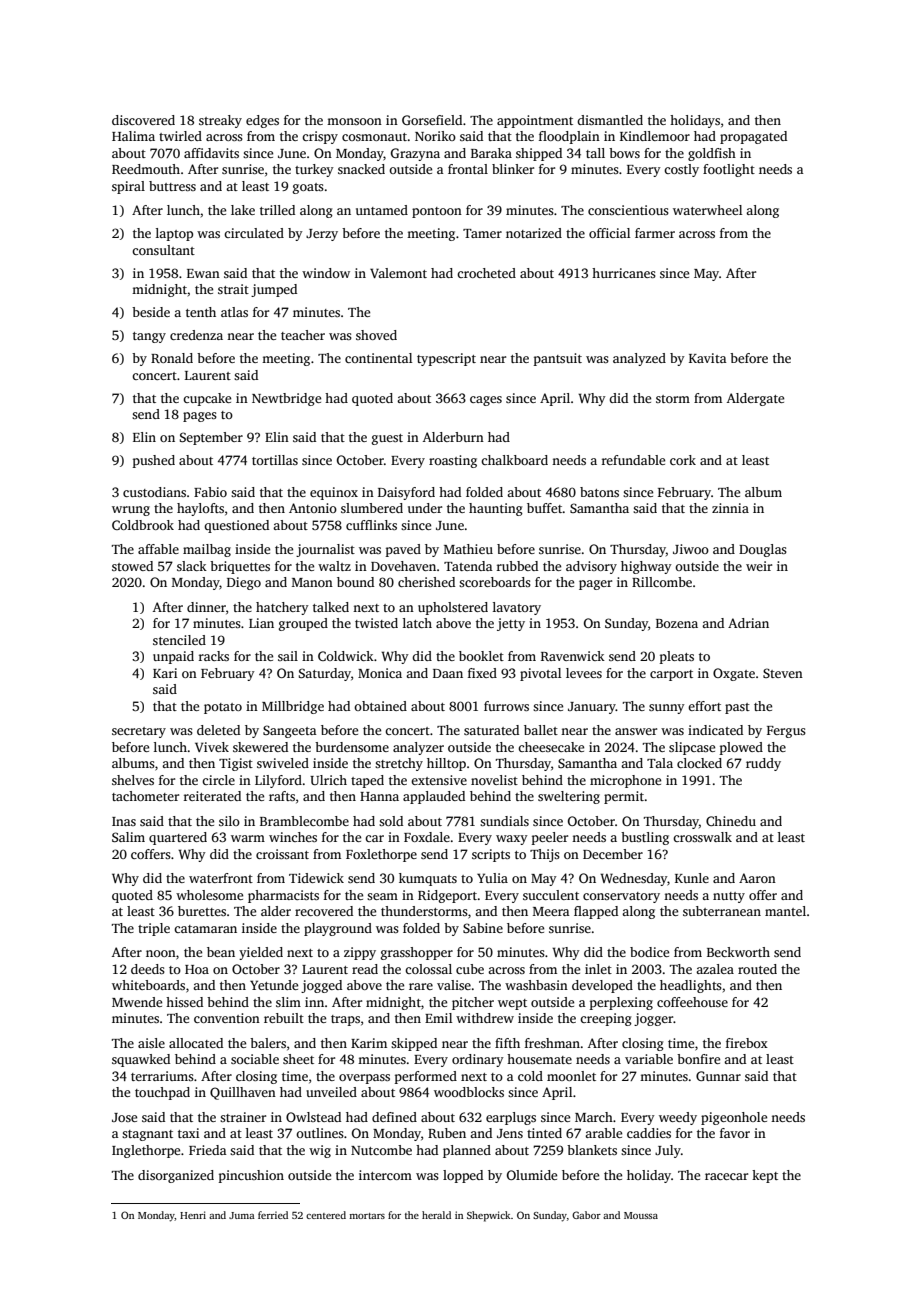 The width and height of the screenshot is (924, 1308). What do you see at coordinates (747, 1043) in the screenshot?
I see `firebox` at bounding box center [747, 1043].
